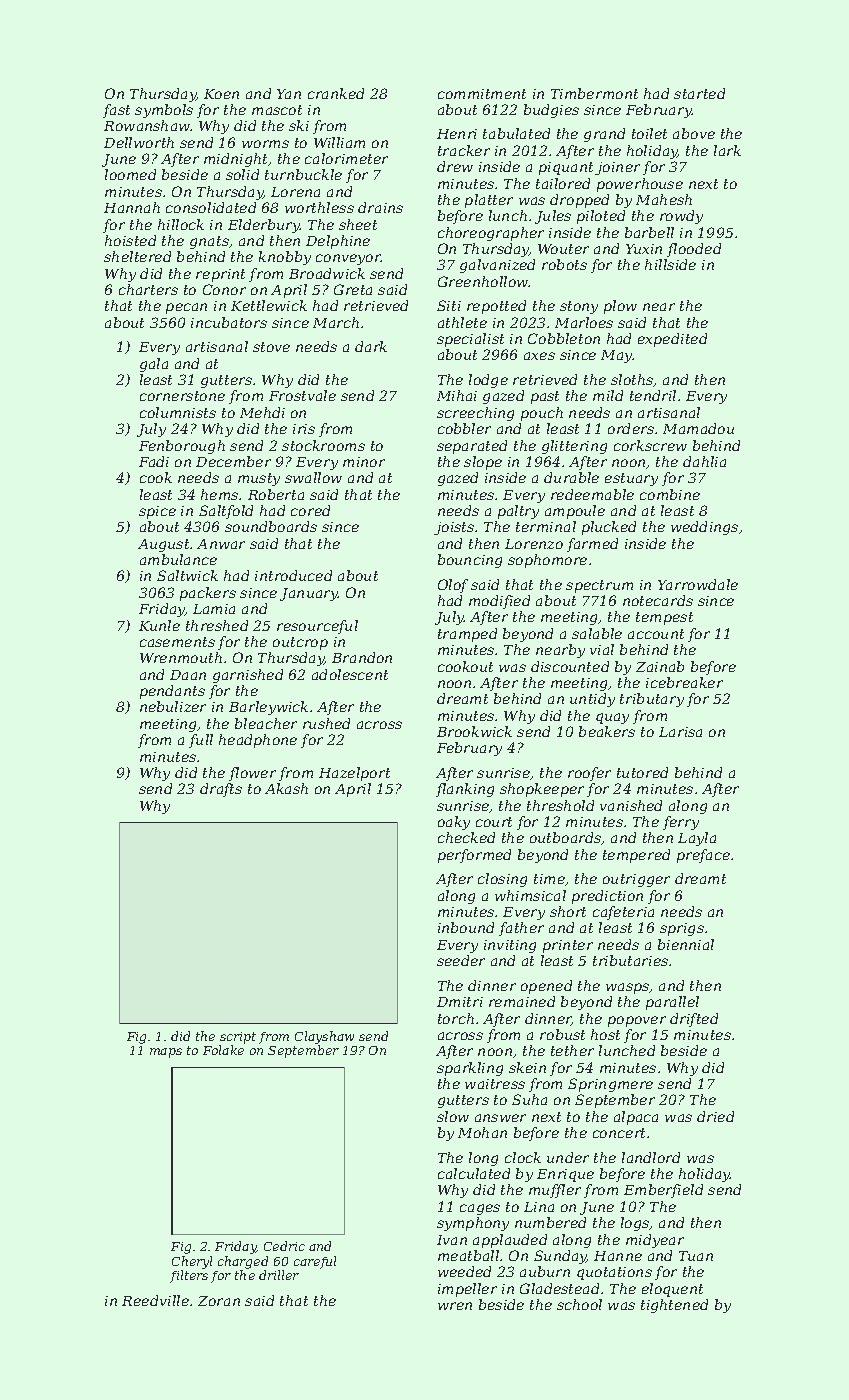 Image resolution: width=849 pixels, height=1400 pixels. Describe the element at coordinates (192, 1262) in the screenshot. I see `Cheryl` at that location.
